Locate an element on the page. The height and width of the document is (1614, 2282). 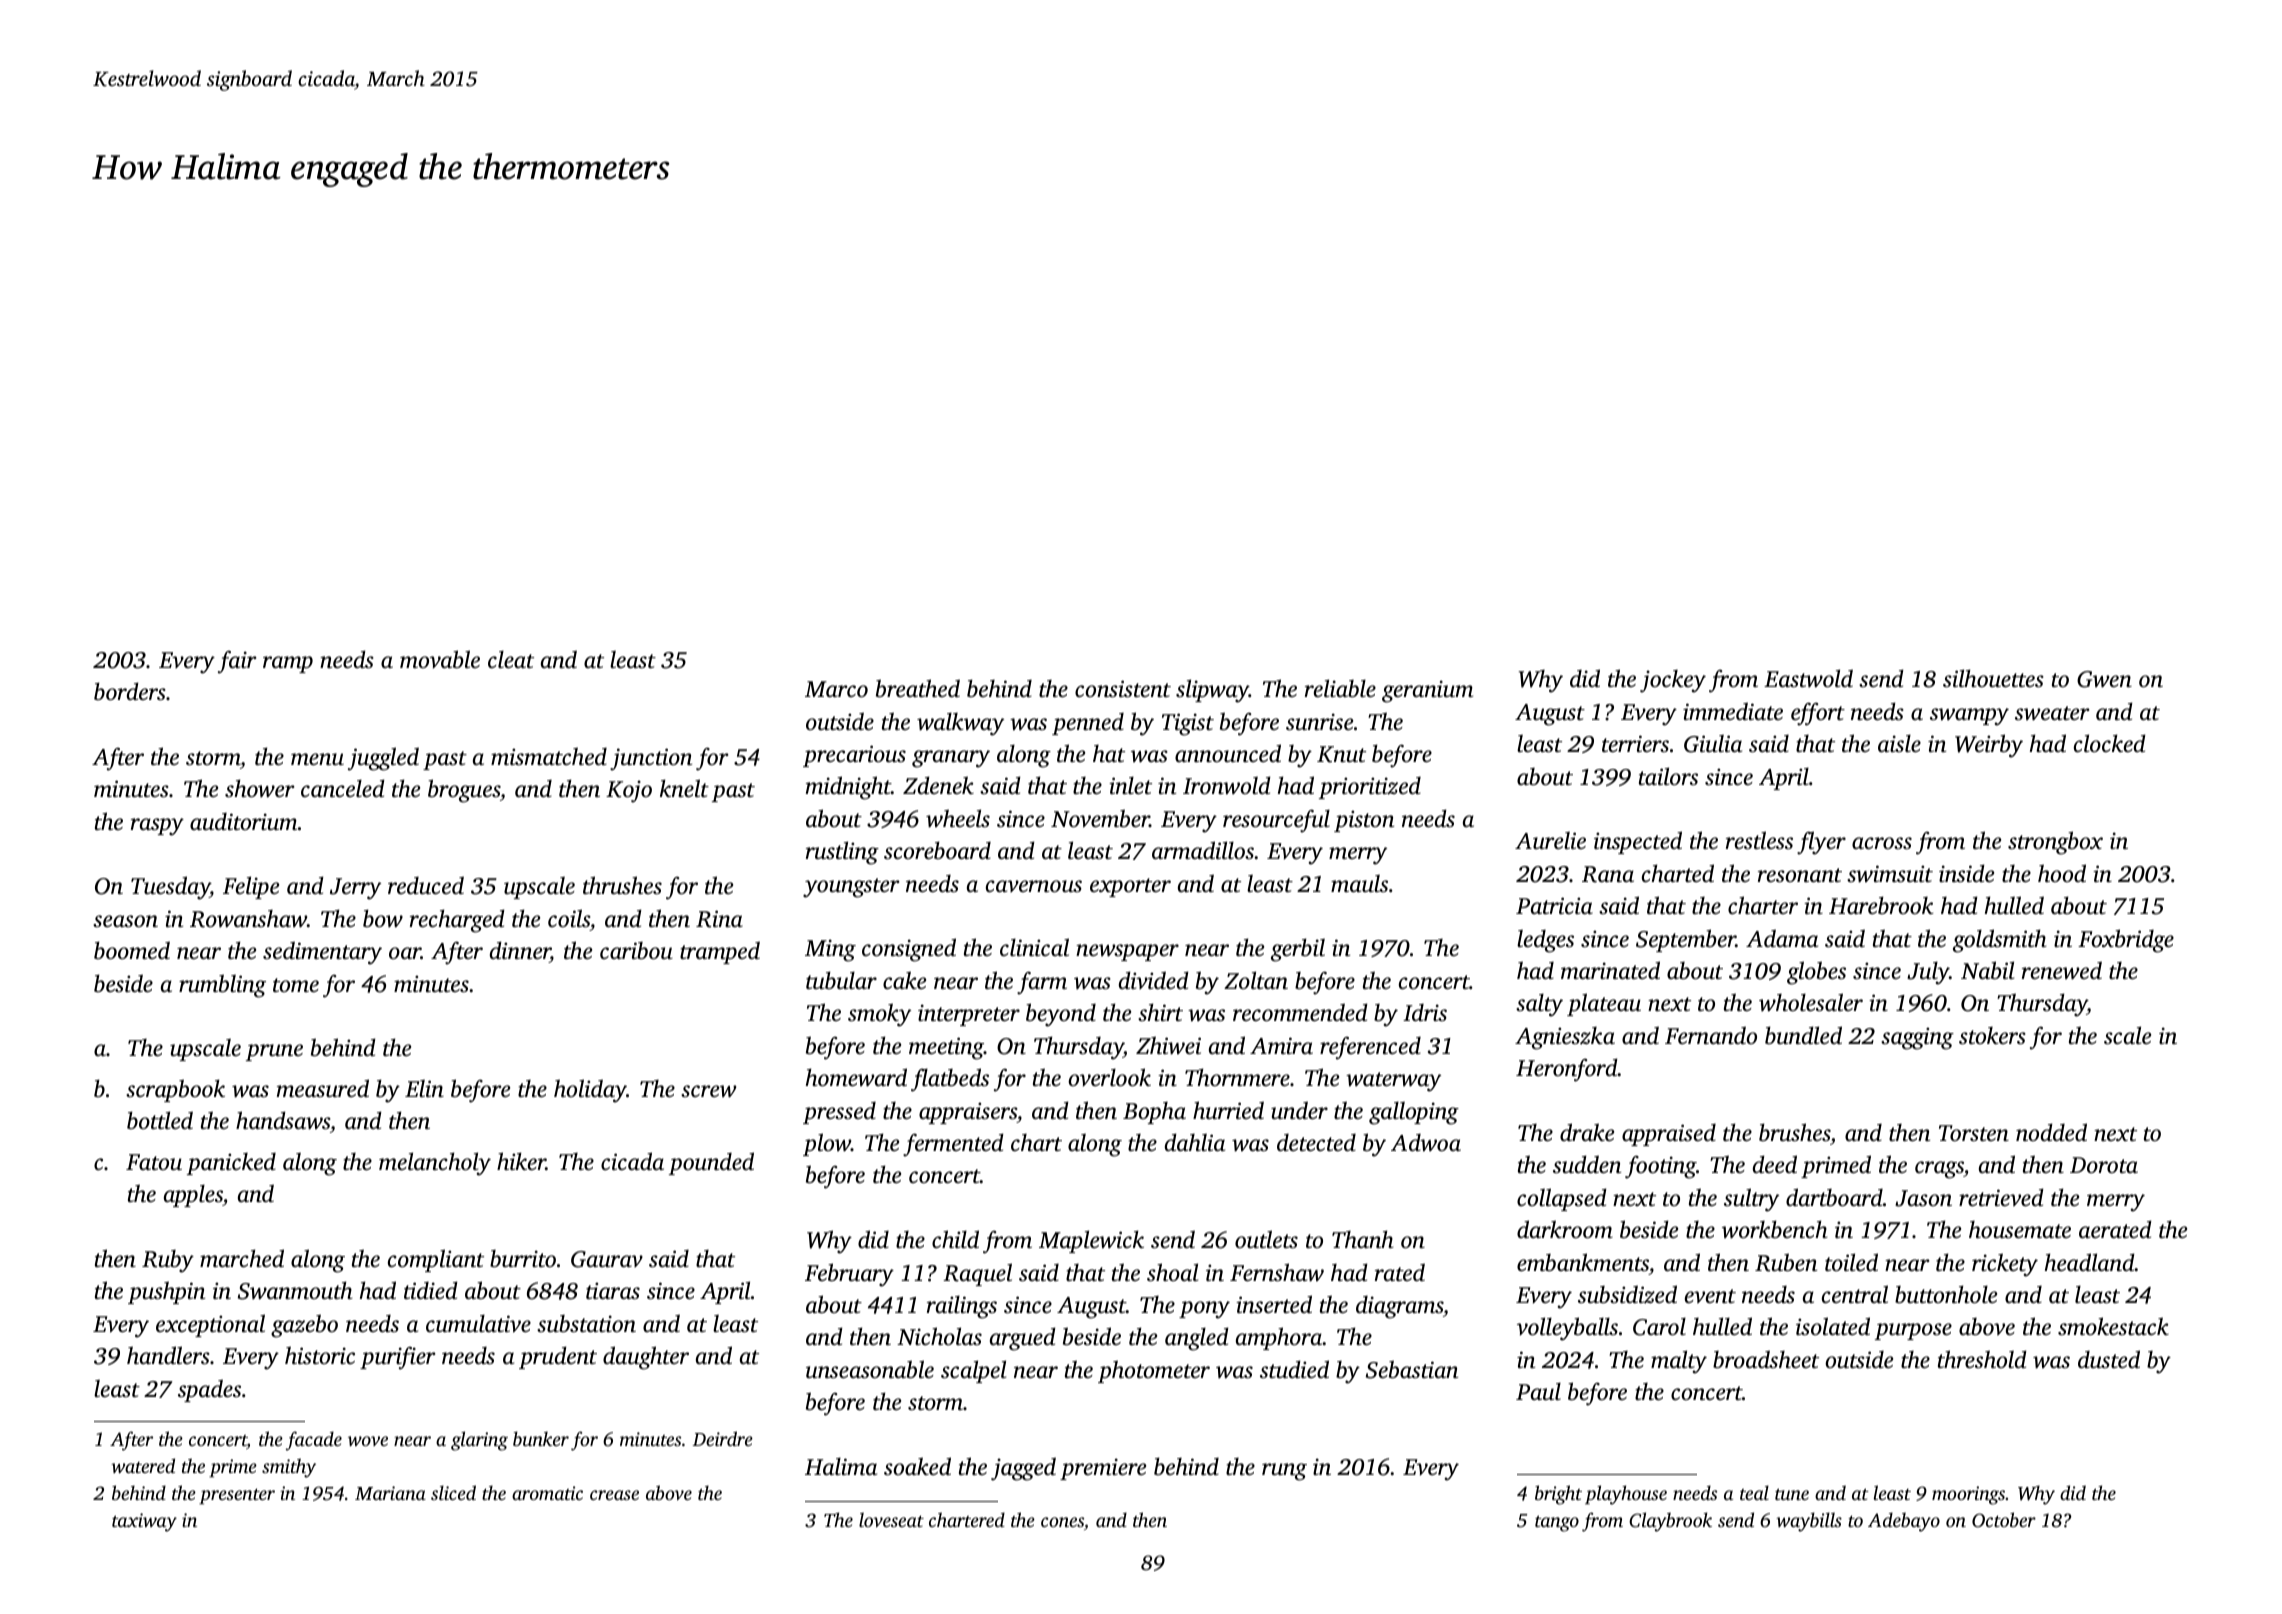
studied is located at coordinates (1294, 1369).
